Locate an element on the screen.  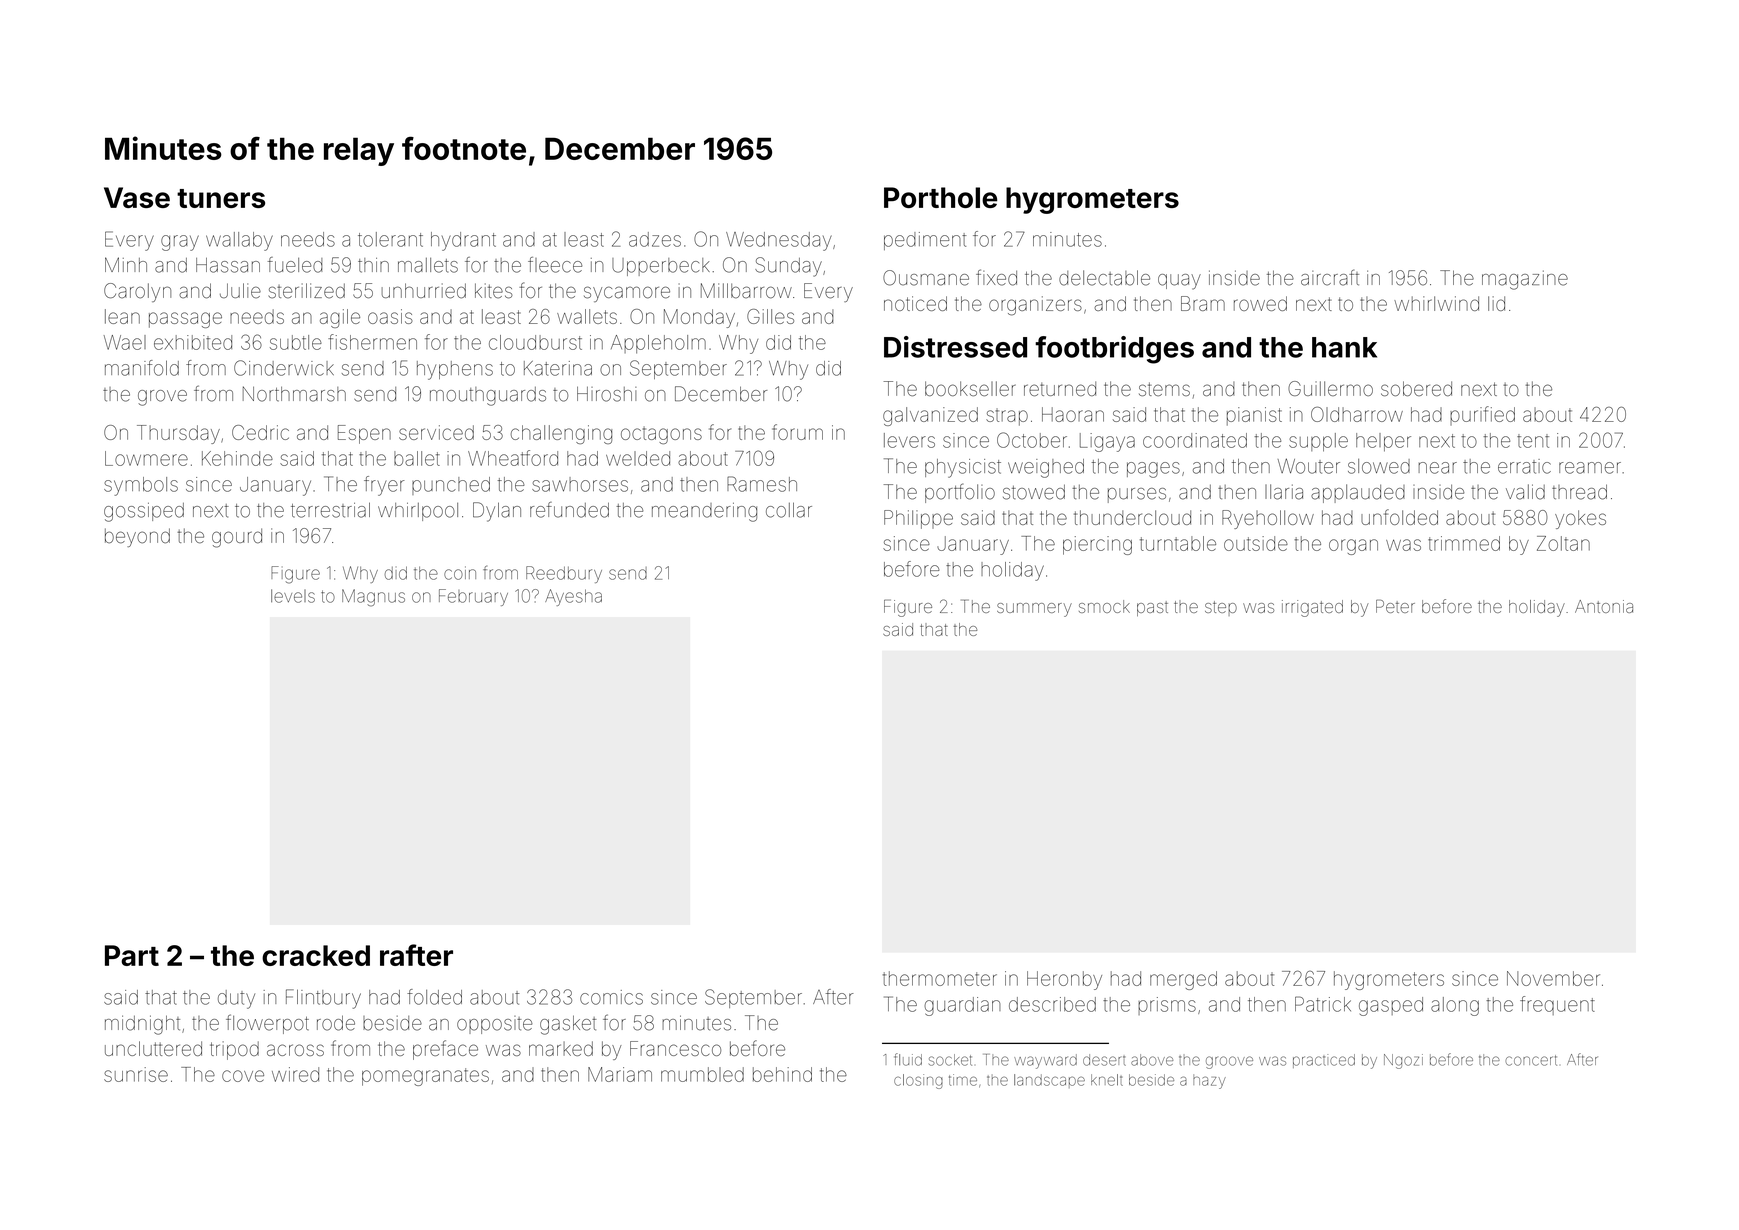
fishermen is located at coordinates (372, 342).
